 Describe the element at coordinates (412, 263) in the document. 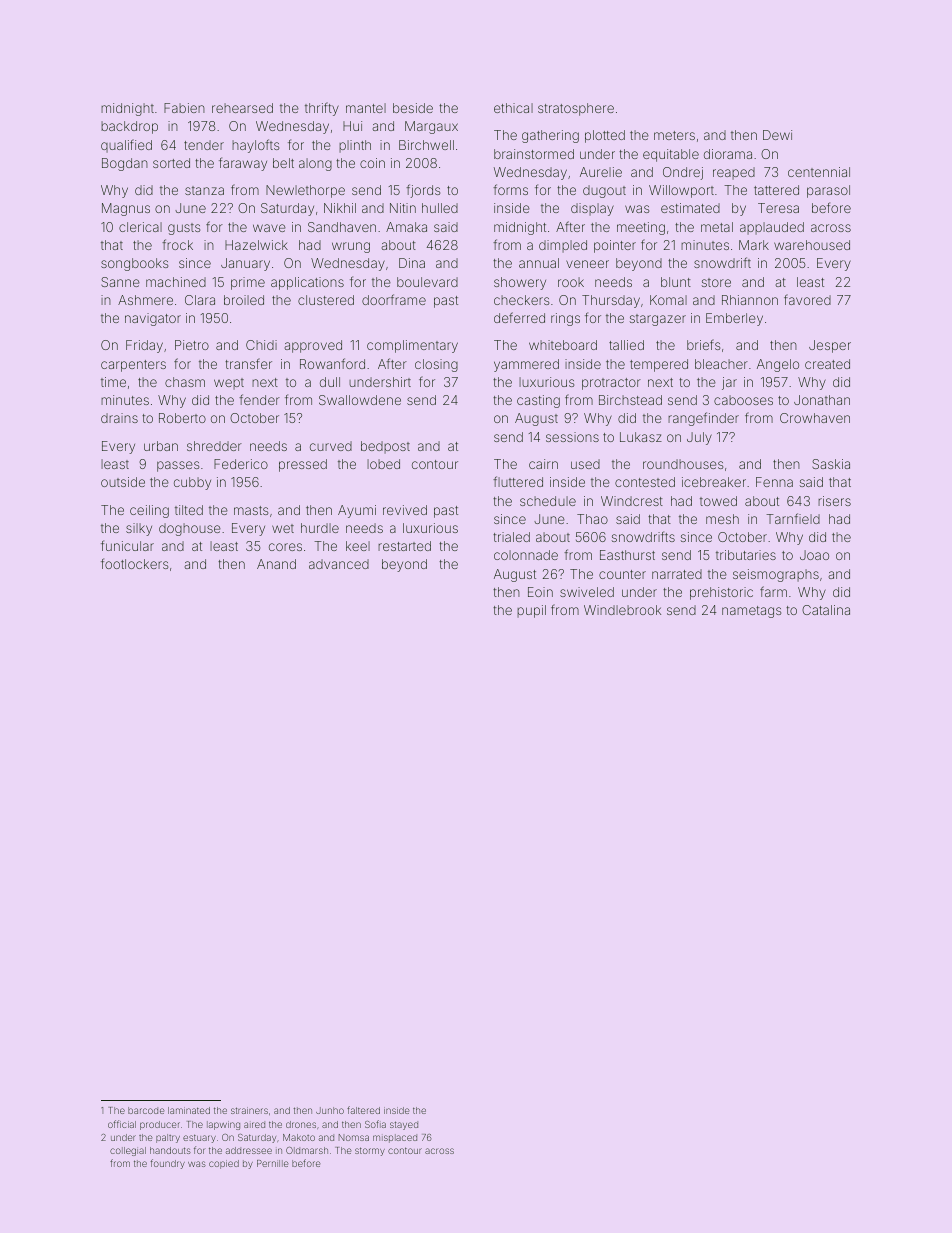

I see `Dina` at that location.
